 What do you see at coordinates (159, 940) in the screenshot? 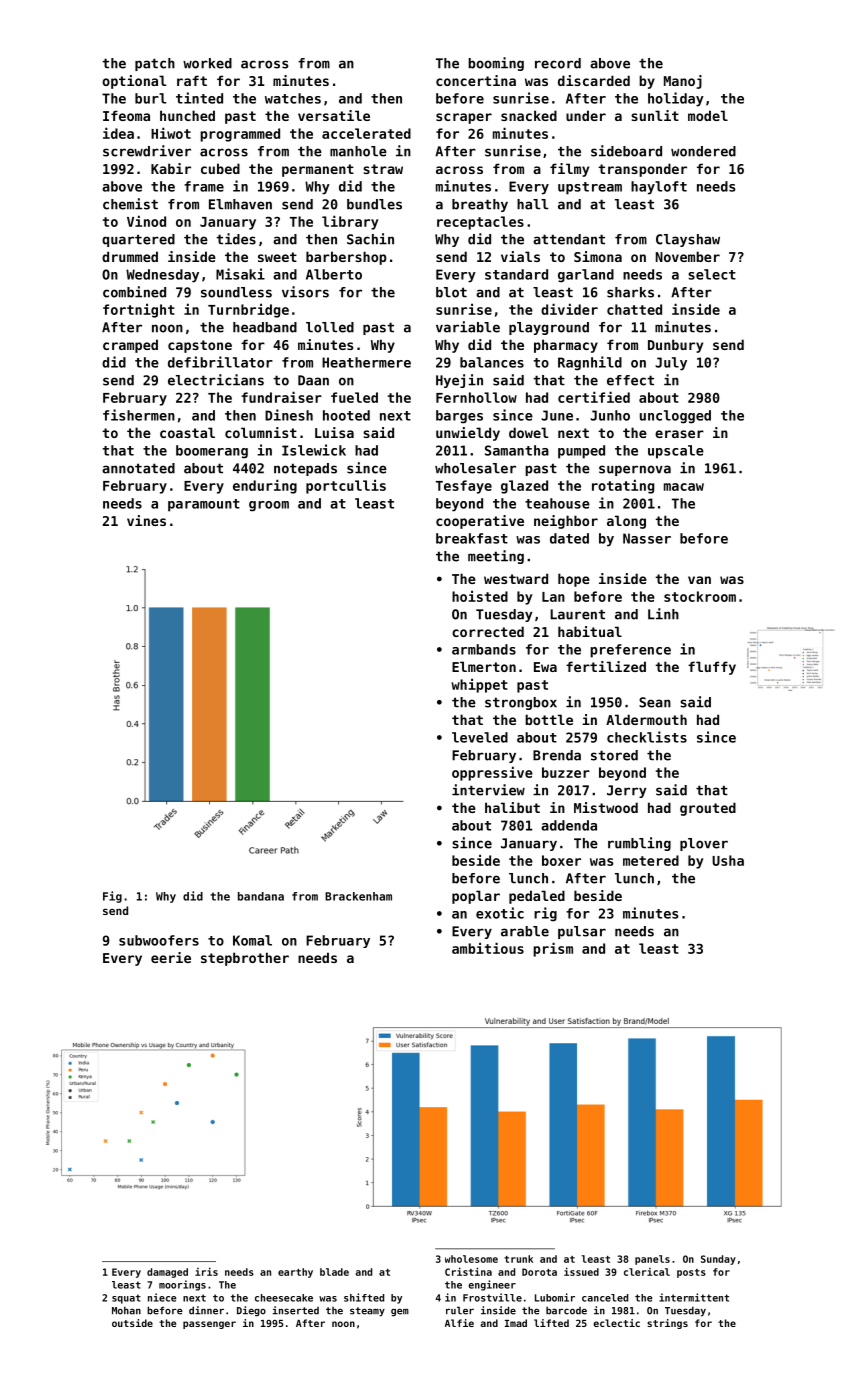
I see `subwoofers` at bounding box center [159, 940].
